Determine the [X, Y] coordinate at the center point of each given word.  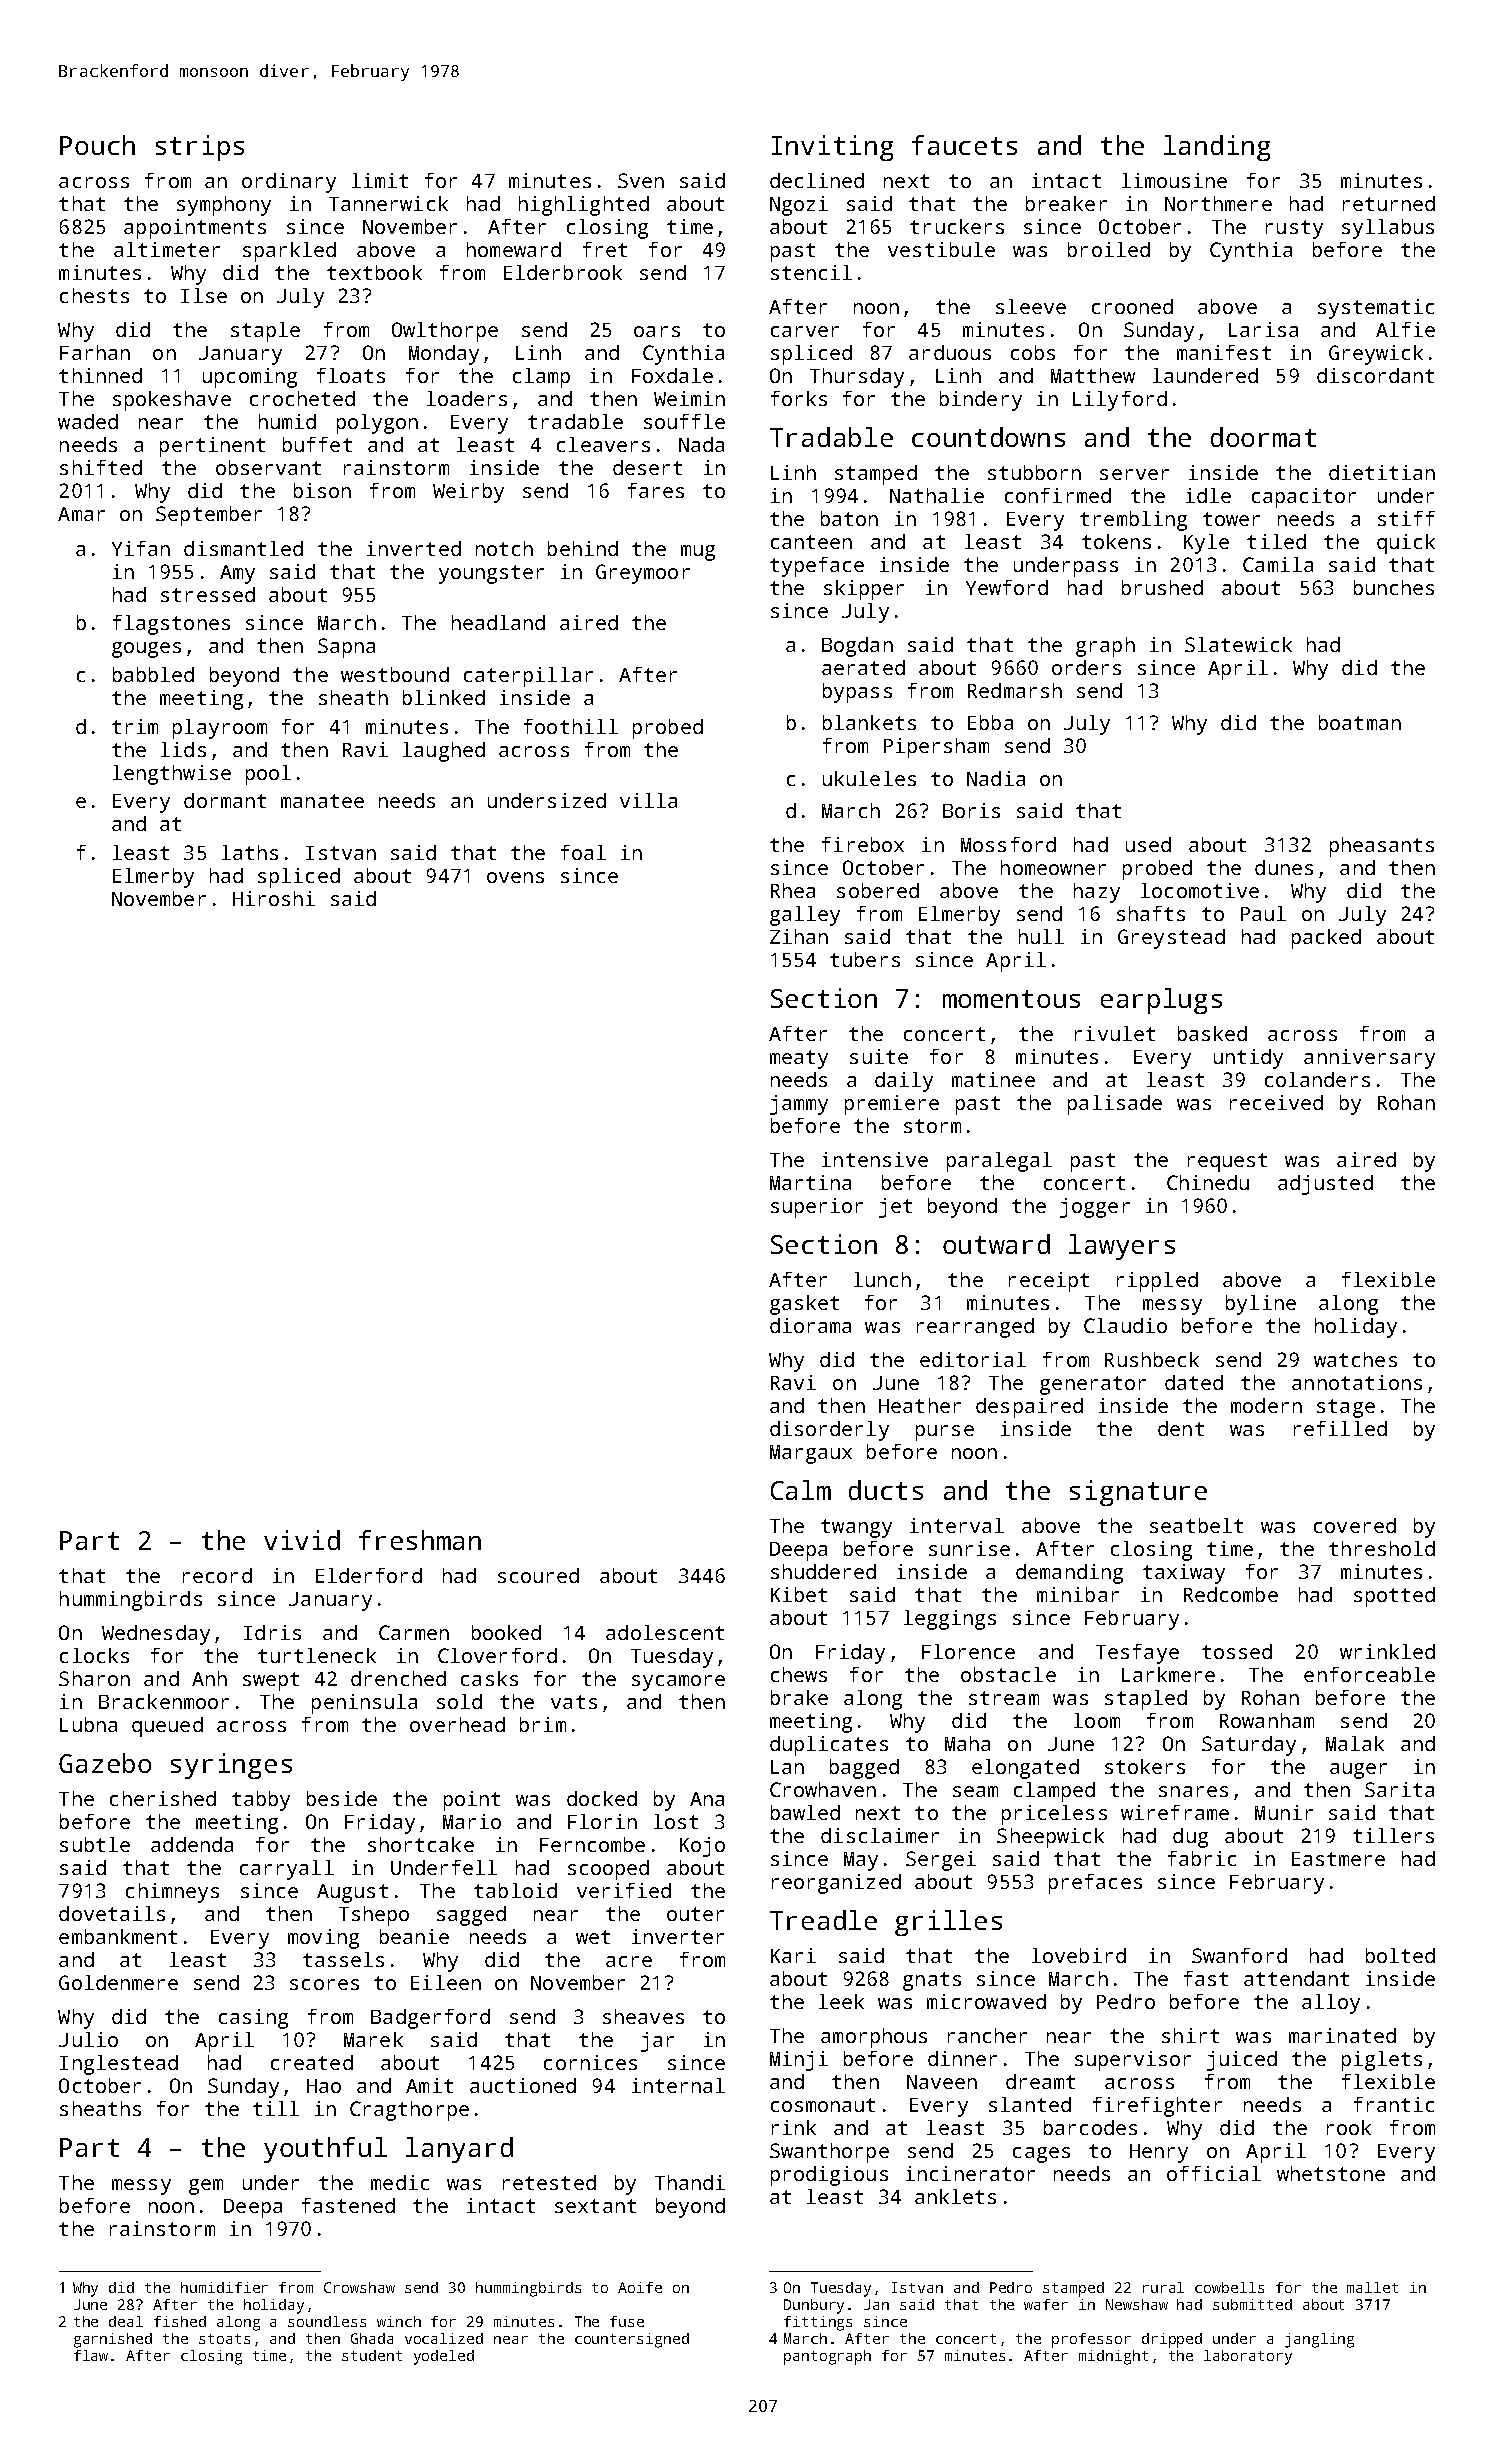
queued [167, 1727]
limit [380, 180]
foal [583, 852]
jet [895, 1208]
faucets [964, 145]
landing [1217, 148]
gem [206, 2187]
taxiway [1184, 1574]
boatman [1360, 722]
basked [1212, 1033]
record [217, 1575]
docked [602, 1798]
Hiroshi [274, 898]
